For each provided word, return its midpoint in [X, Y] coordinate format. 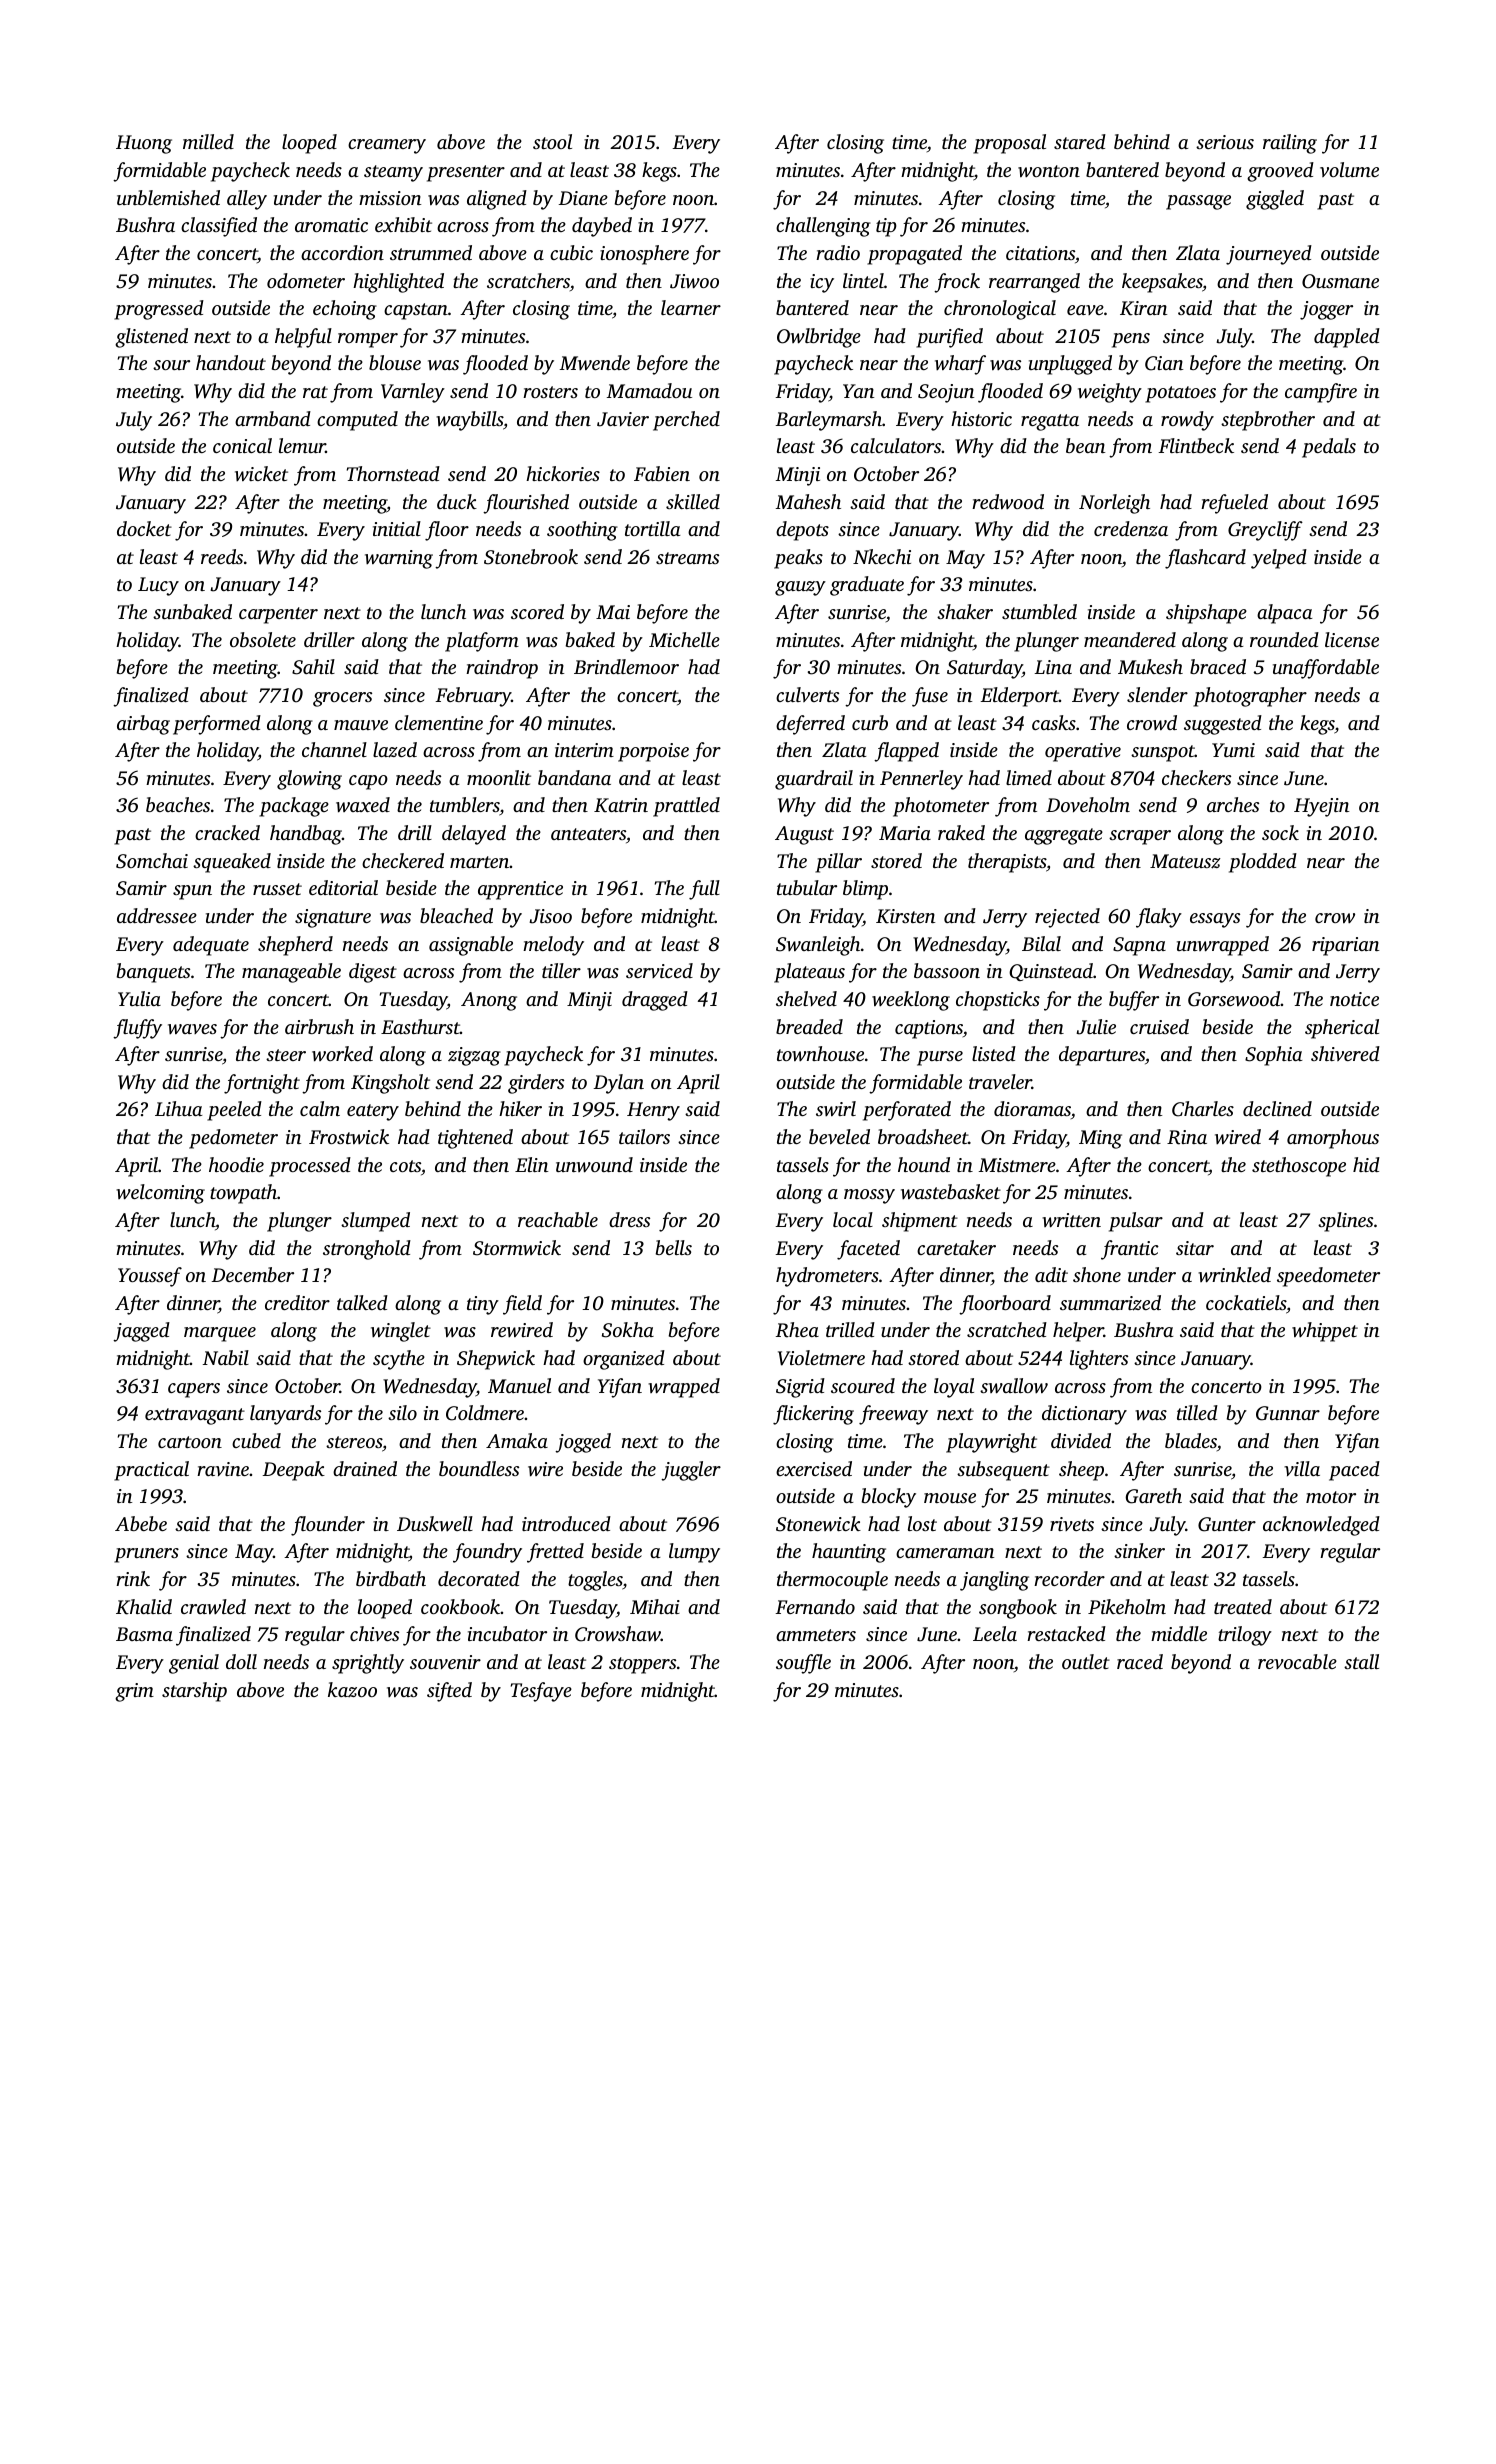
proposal [1009, 144]
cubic [571, 252]
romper [368, 340]
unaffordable [1326, 669]
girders [536, 1084]
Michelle [684, 639]
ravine [223, 1469]
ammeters [816, 1635]
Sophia [1274, 1056]
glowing [309, 780]
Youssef [150, 1277]
